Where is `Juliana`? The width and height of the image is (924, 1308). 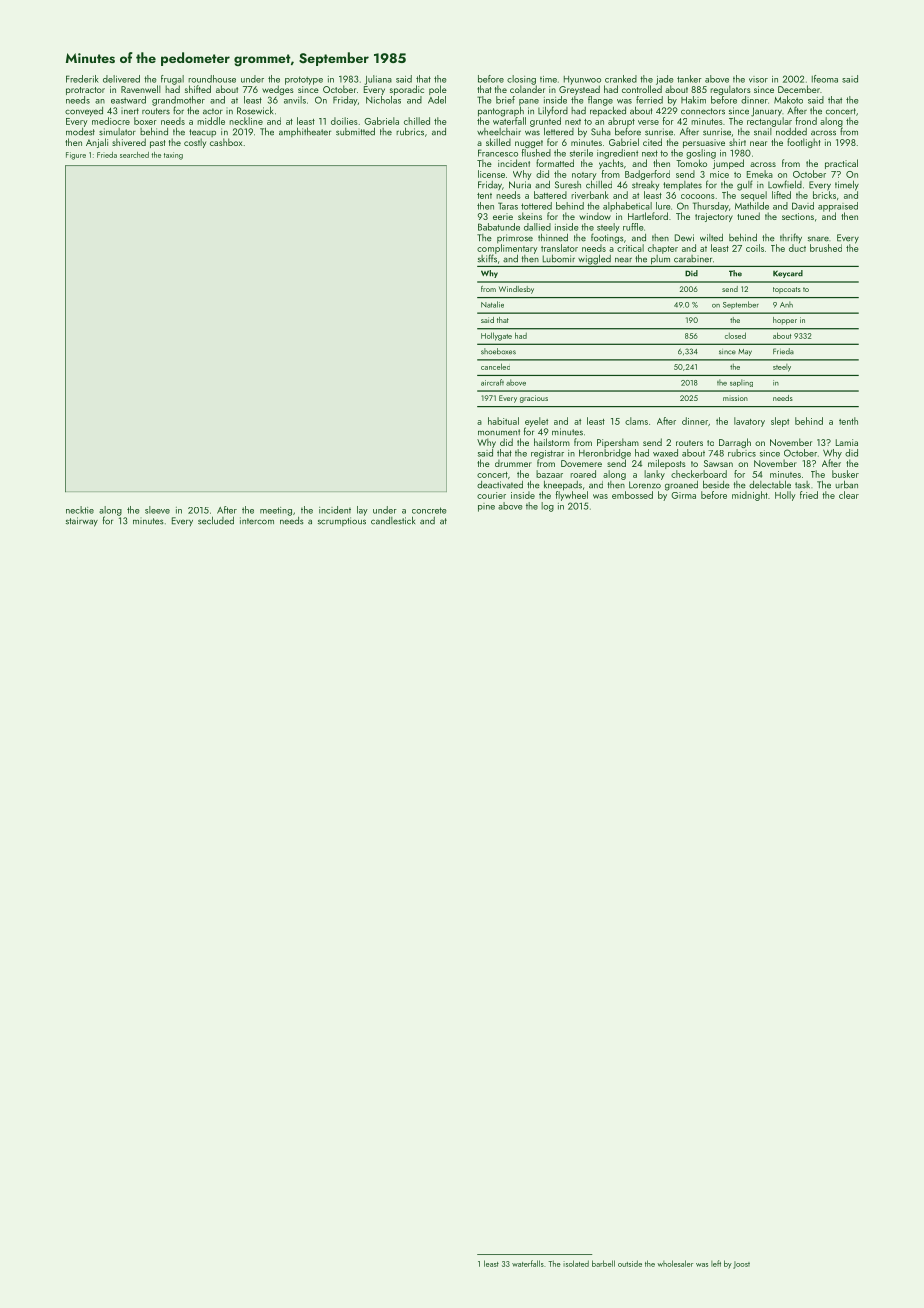
Juliana is located at coordinates (378, 80).
